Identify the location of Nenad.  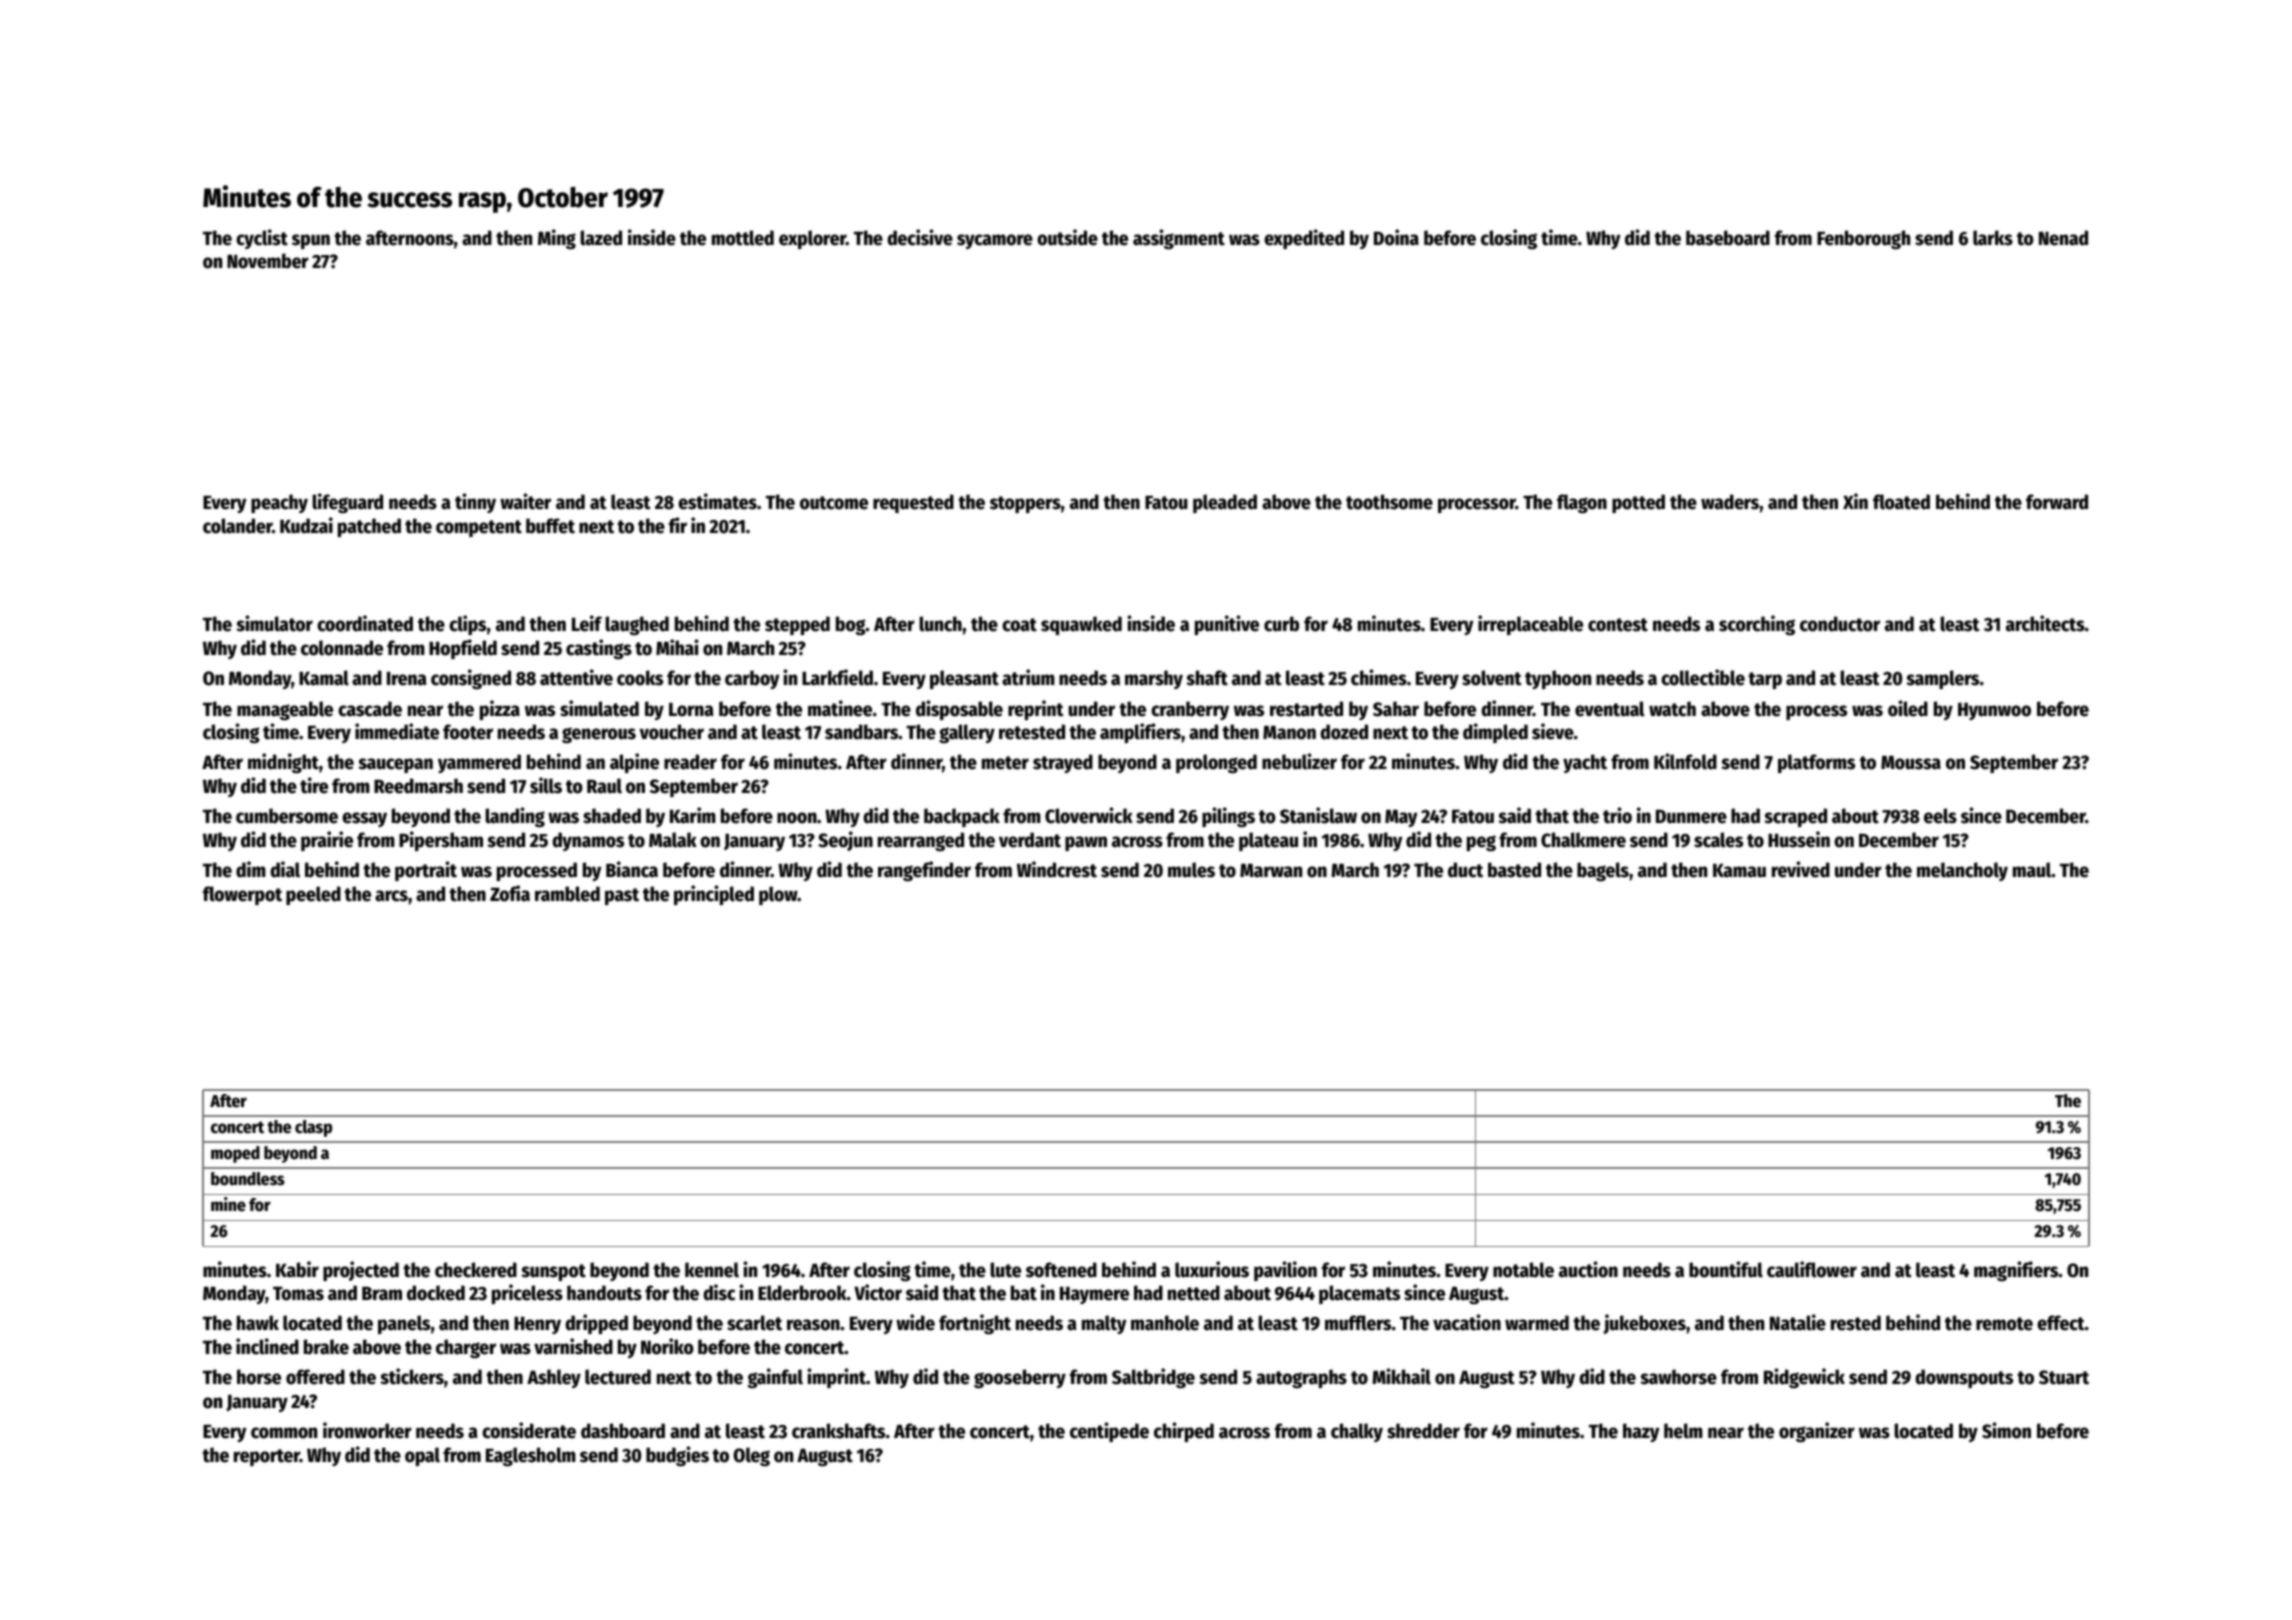
(2063, 238).
